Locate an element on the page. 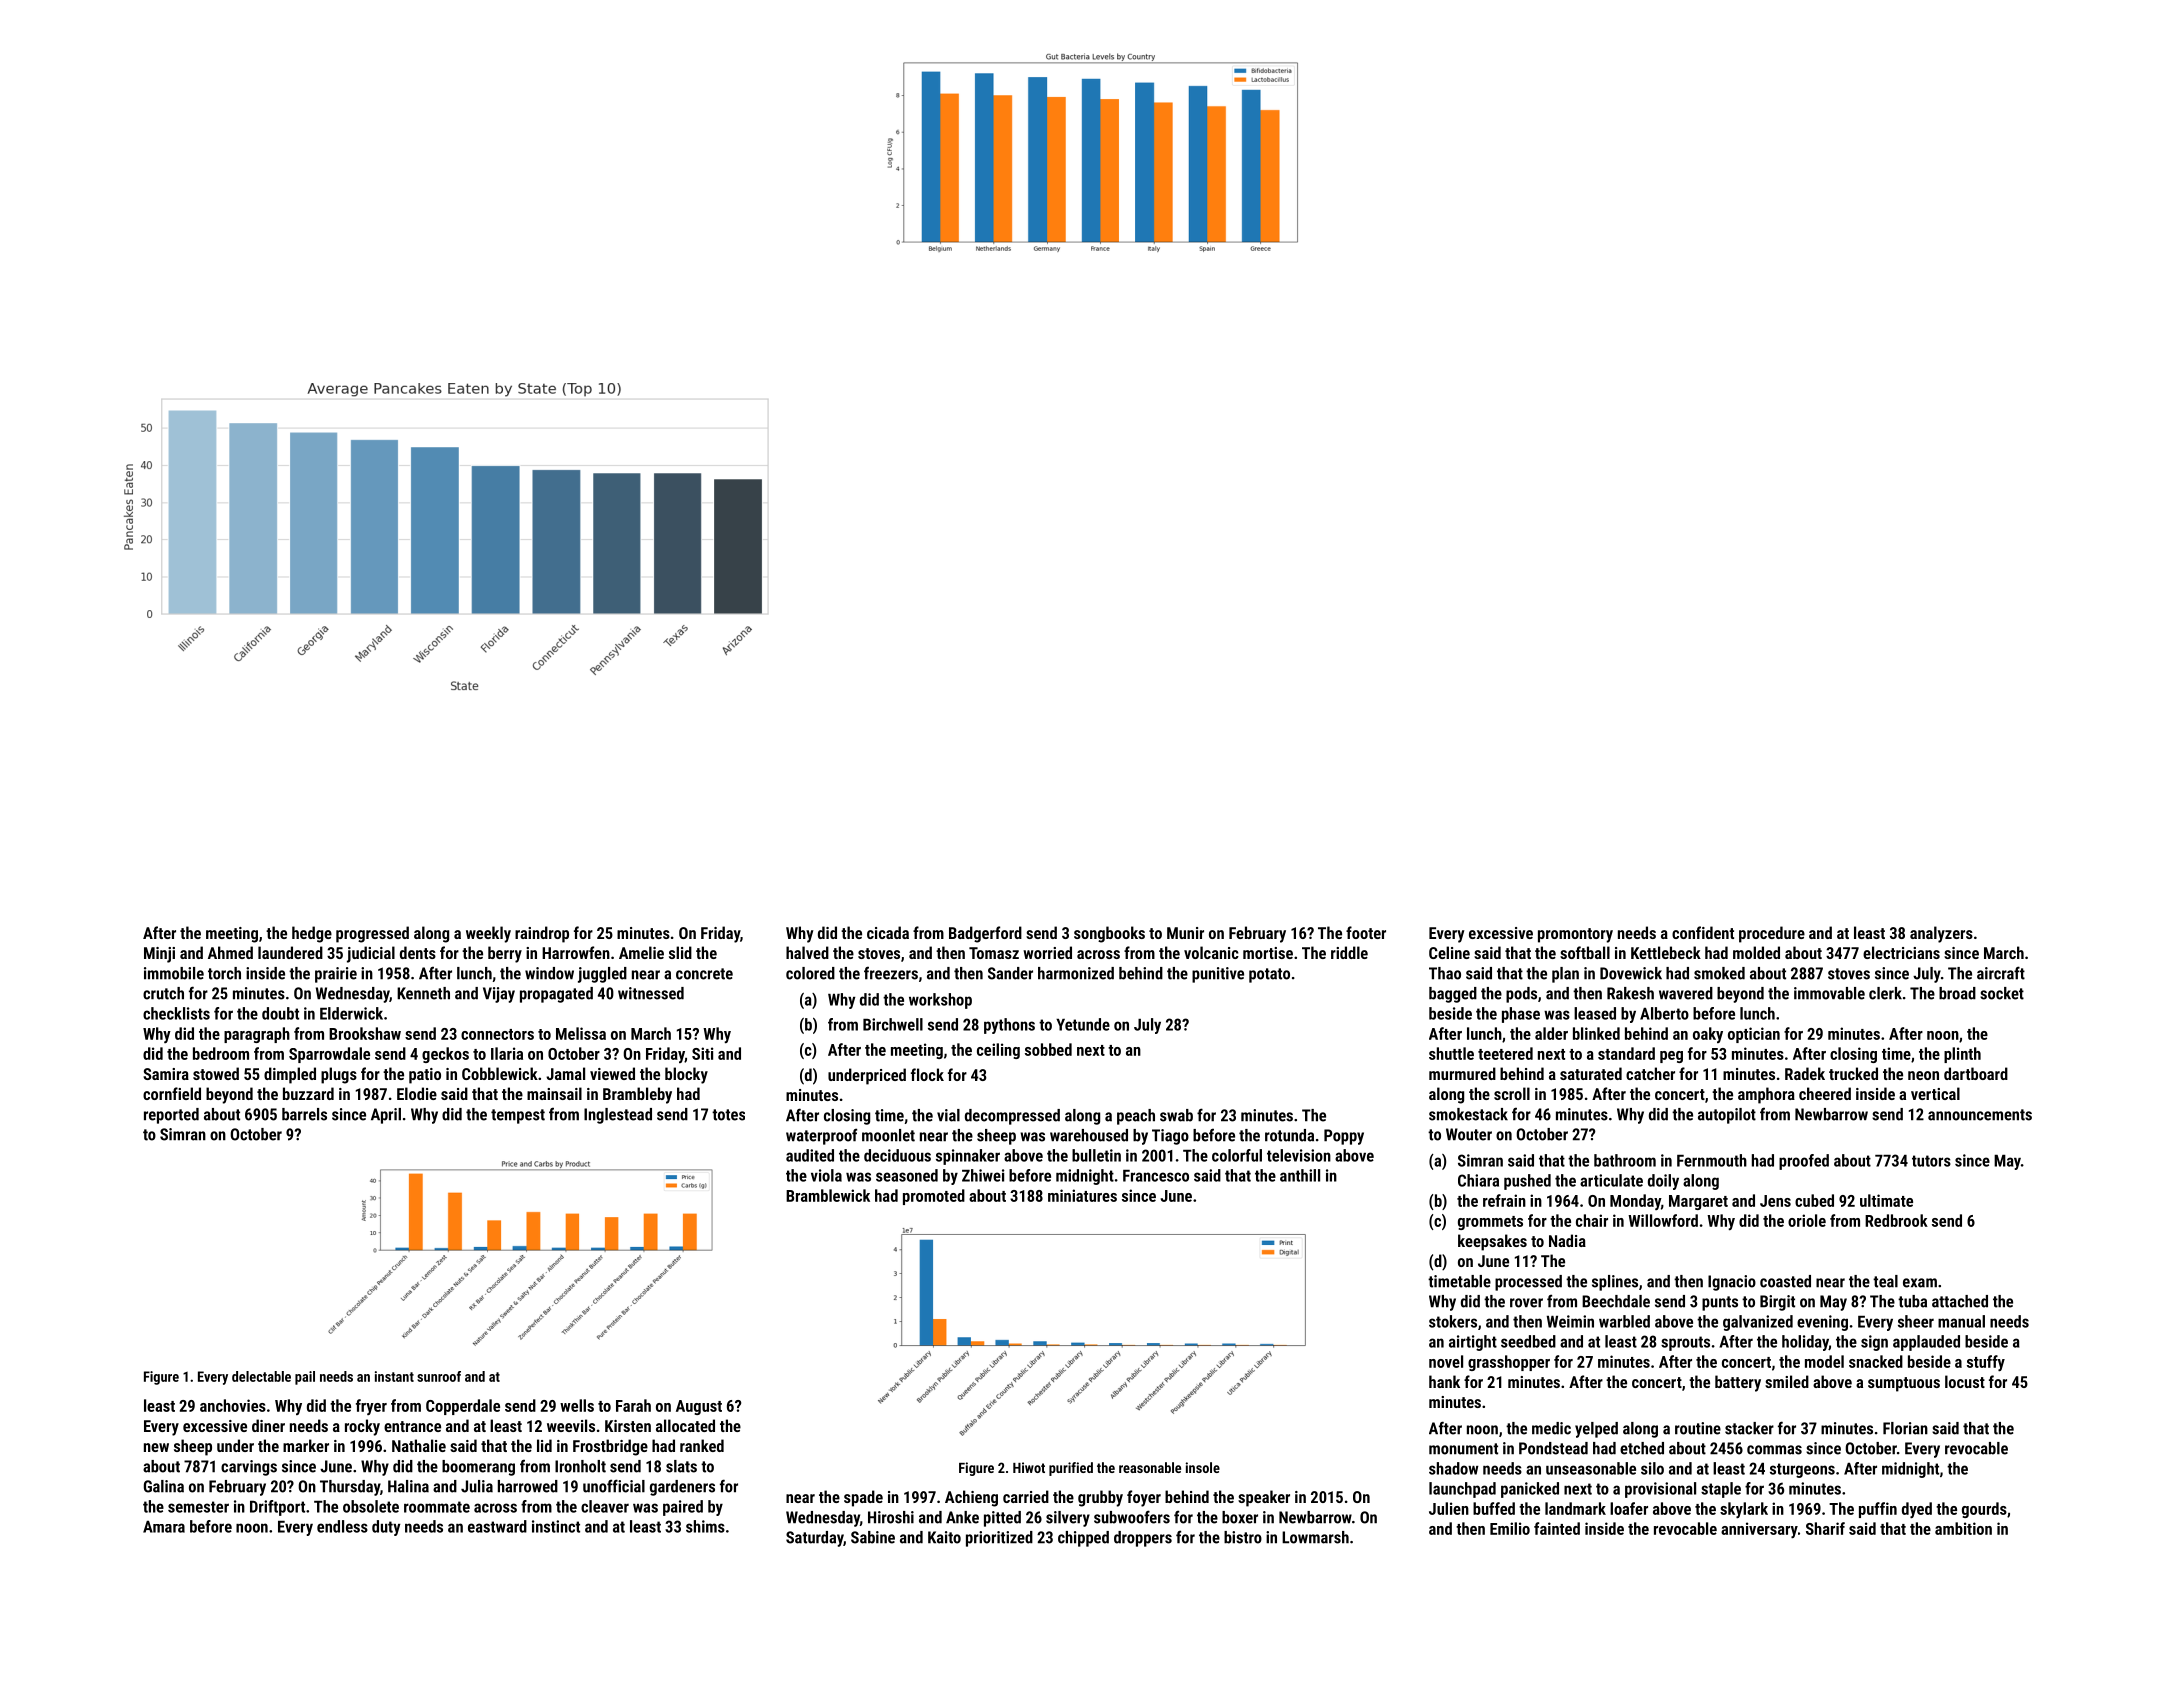  reasonable is located at coordinates (1150, 1467).
